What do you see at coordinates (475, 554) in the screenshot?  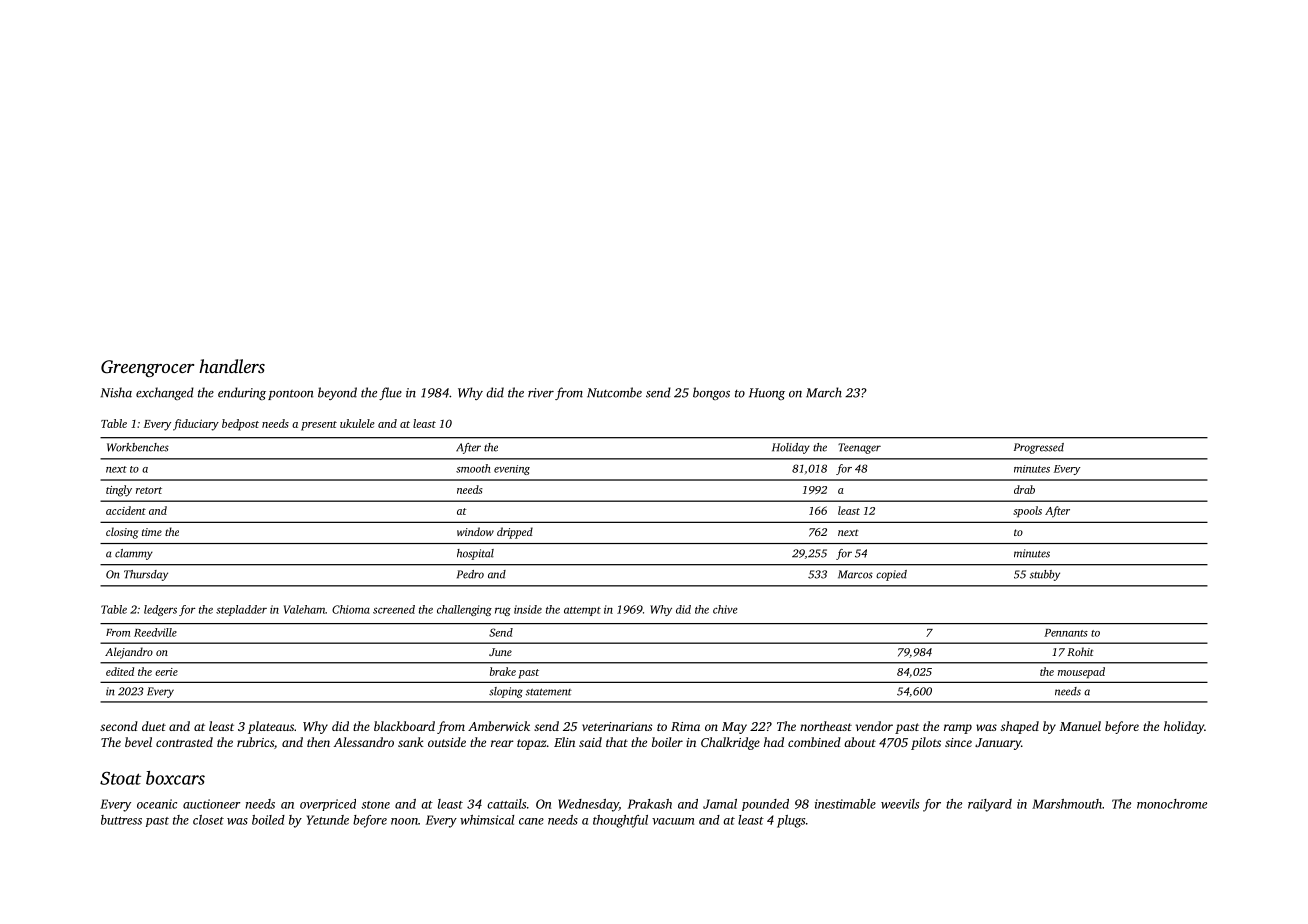 I see `hospital` at bounding box center [475, 554].
